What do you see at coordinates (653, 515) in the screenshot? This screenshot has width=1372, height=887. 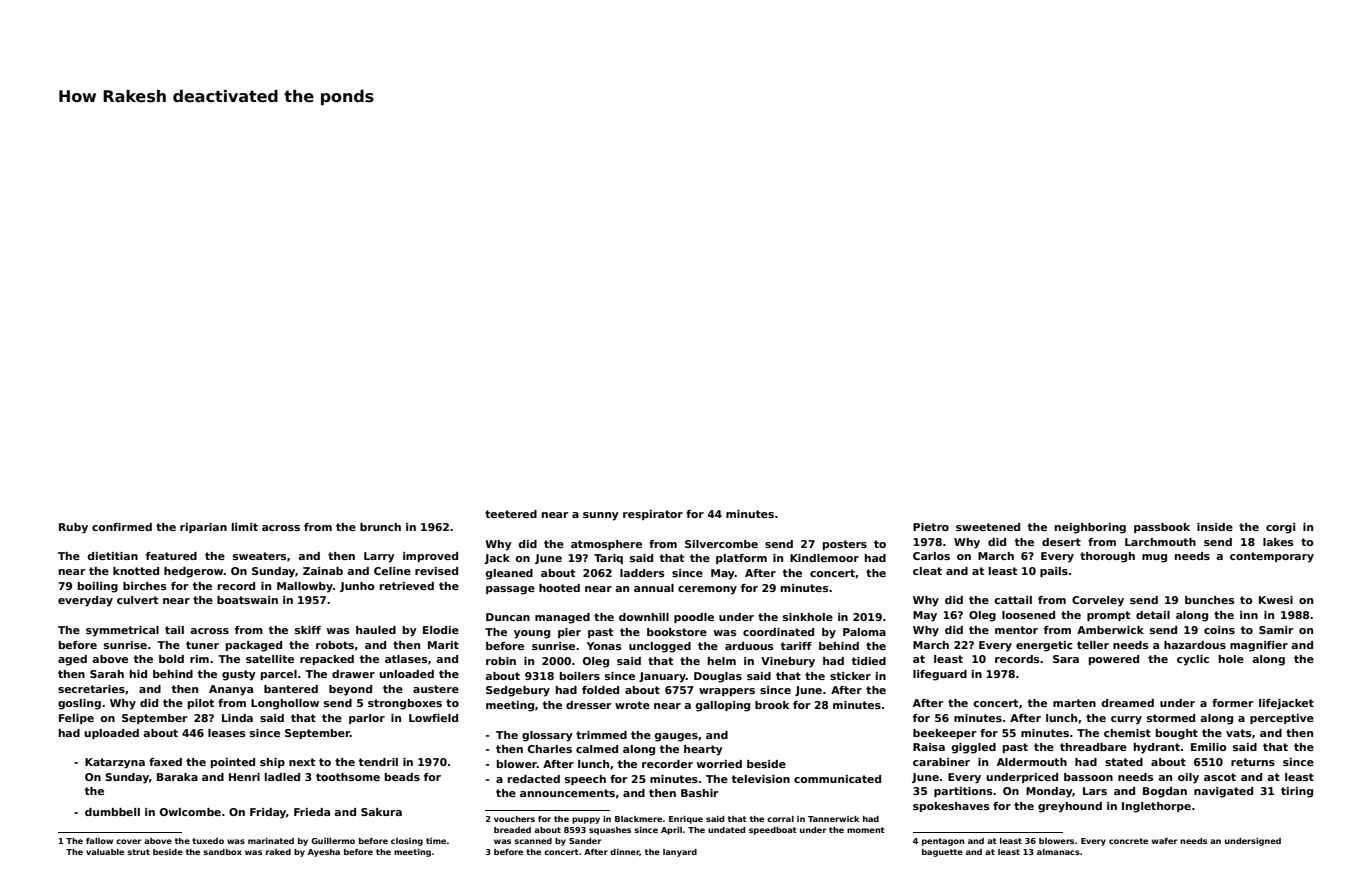 I see `respirator` at bounding box center [653, 515].
